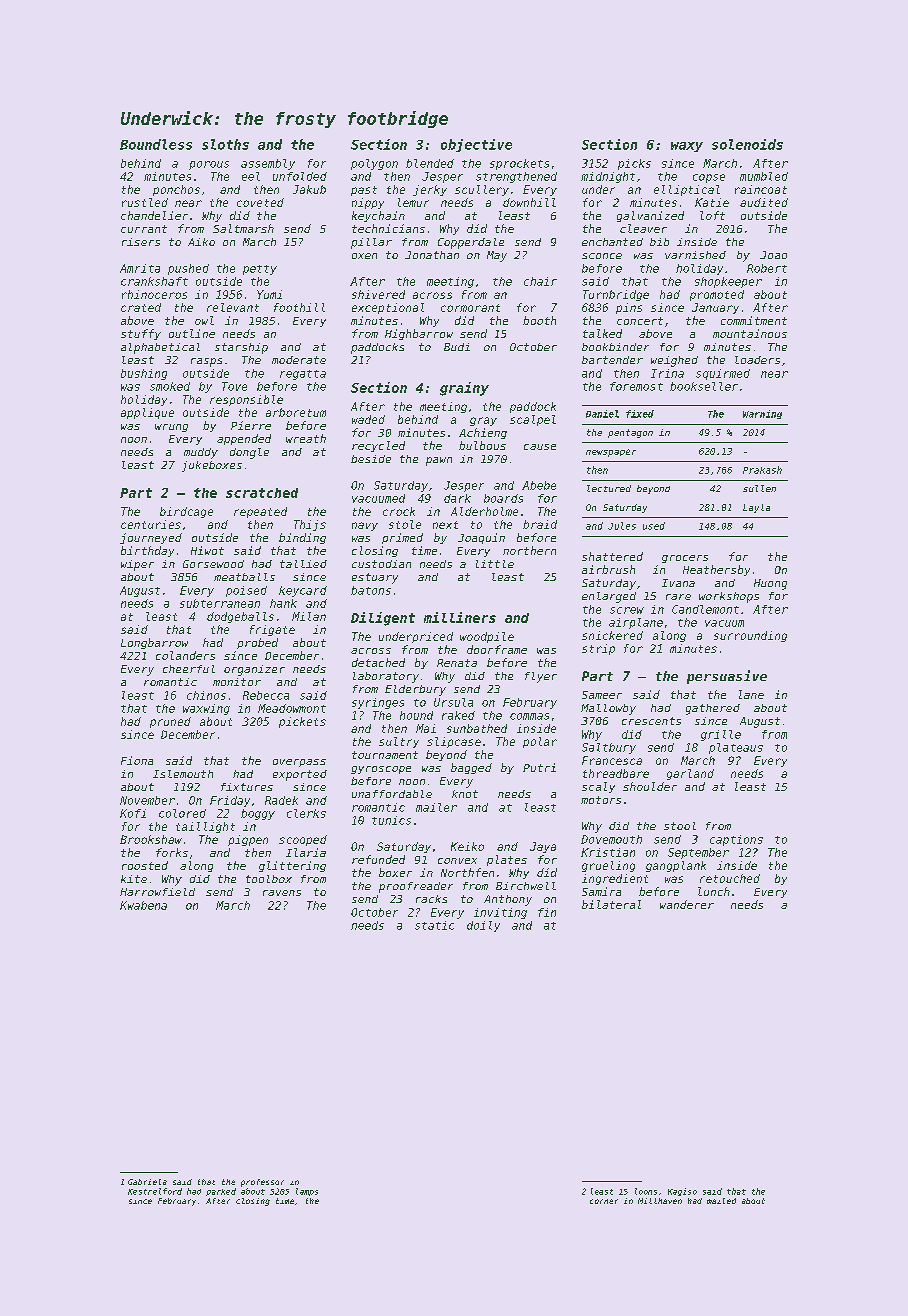  Describe the element at coordinates (170, 722) in the document. I see `pruned` at that location.
